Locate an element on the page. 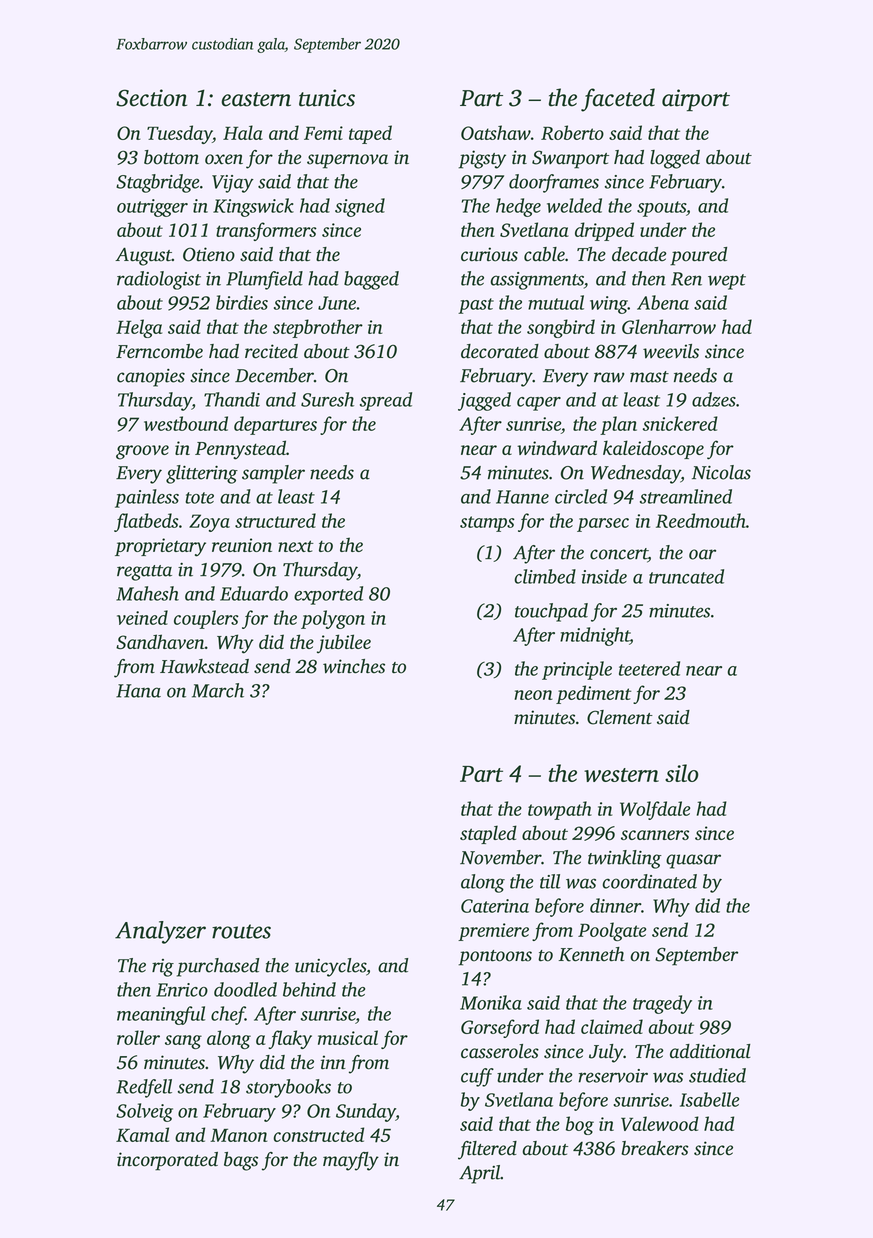 This image has width=873, height=1238. Analyzer is located at coordinates (160, 932).
